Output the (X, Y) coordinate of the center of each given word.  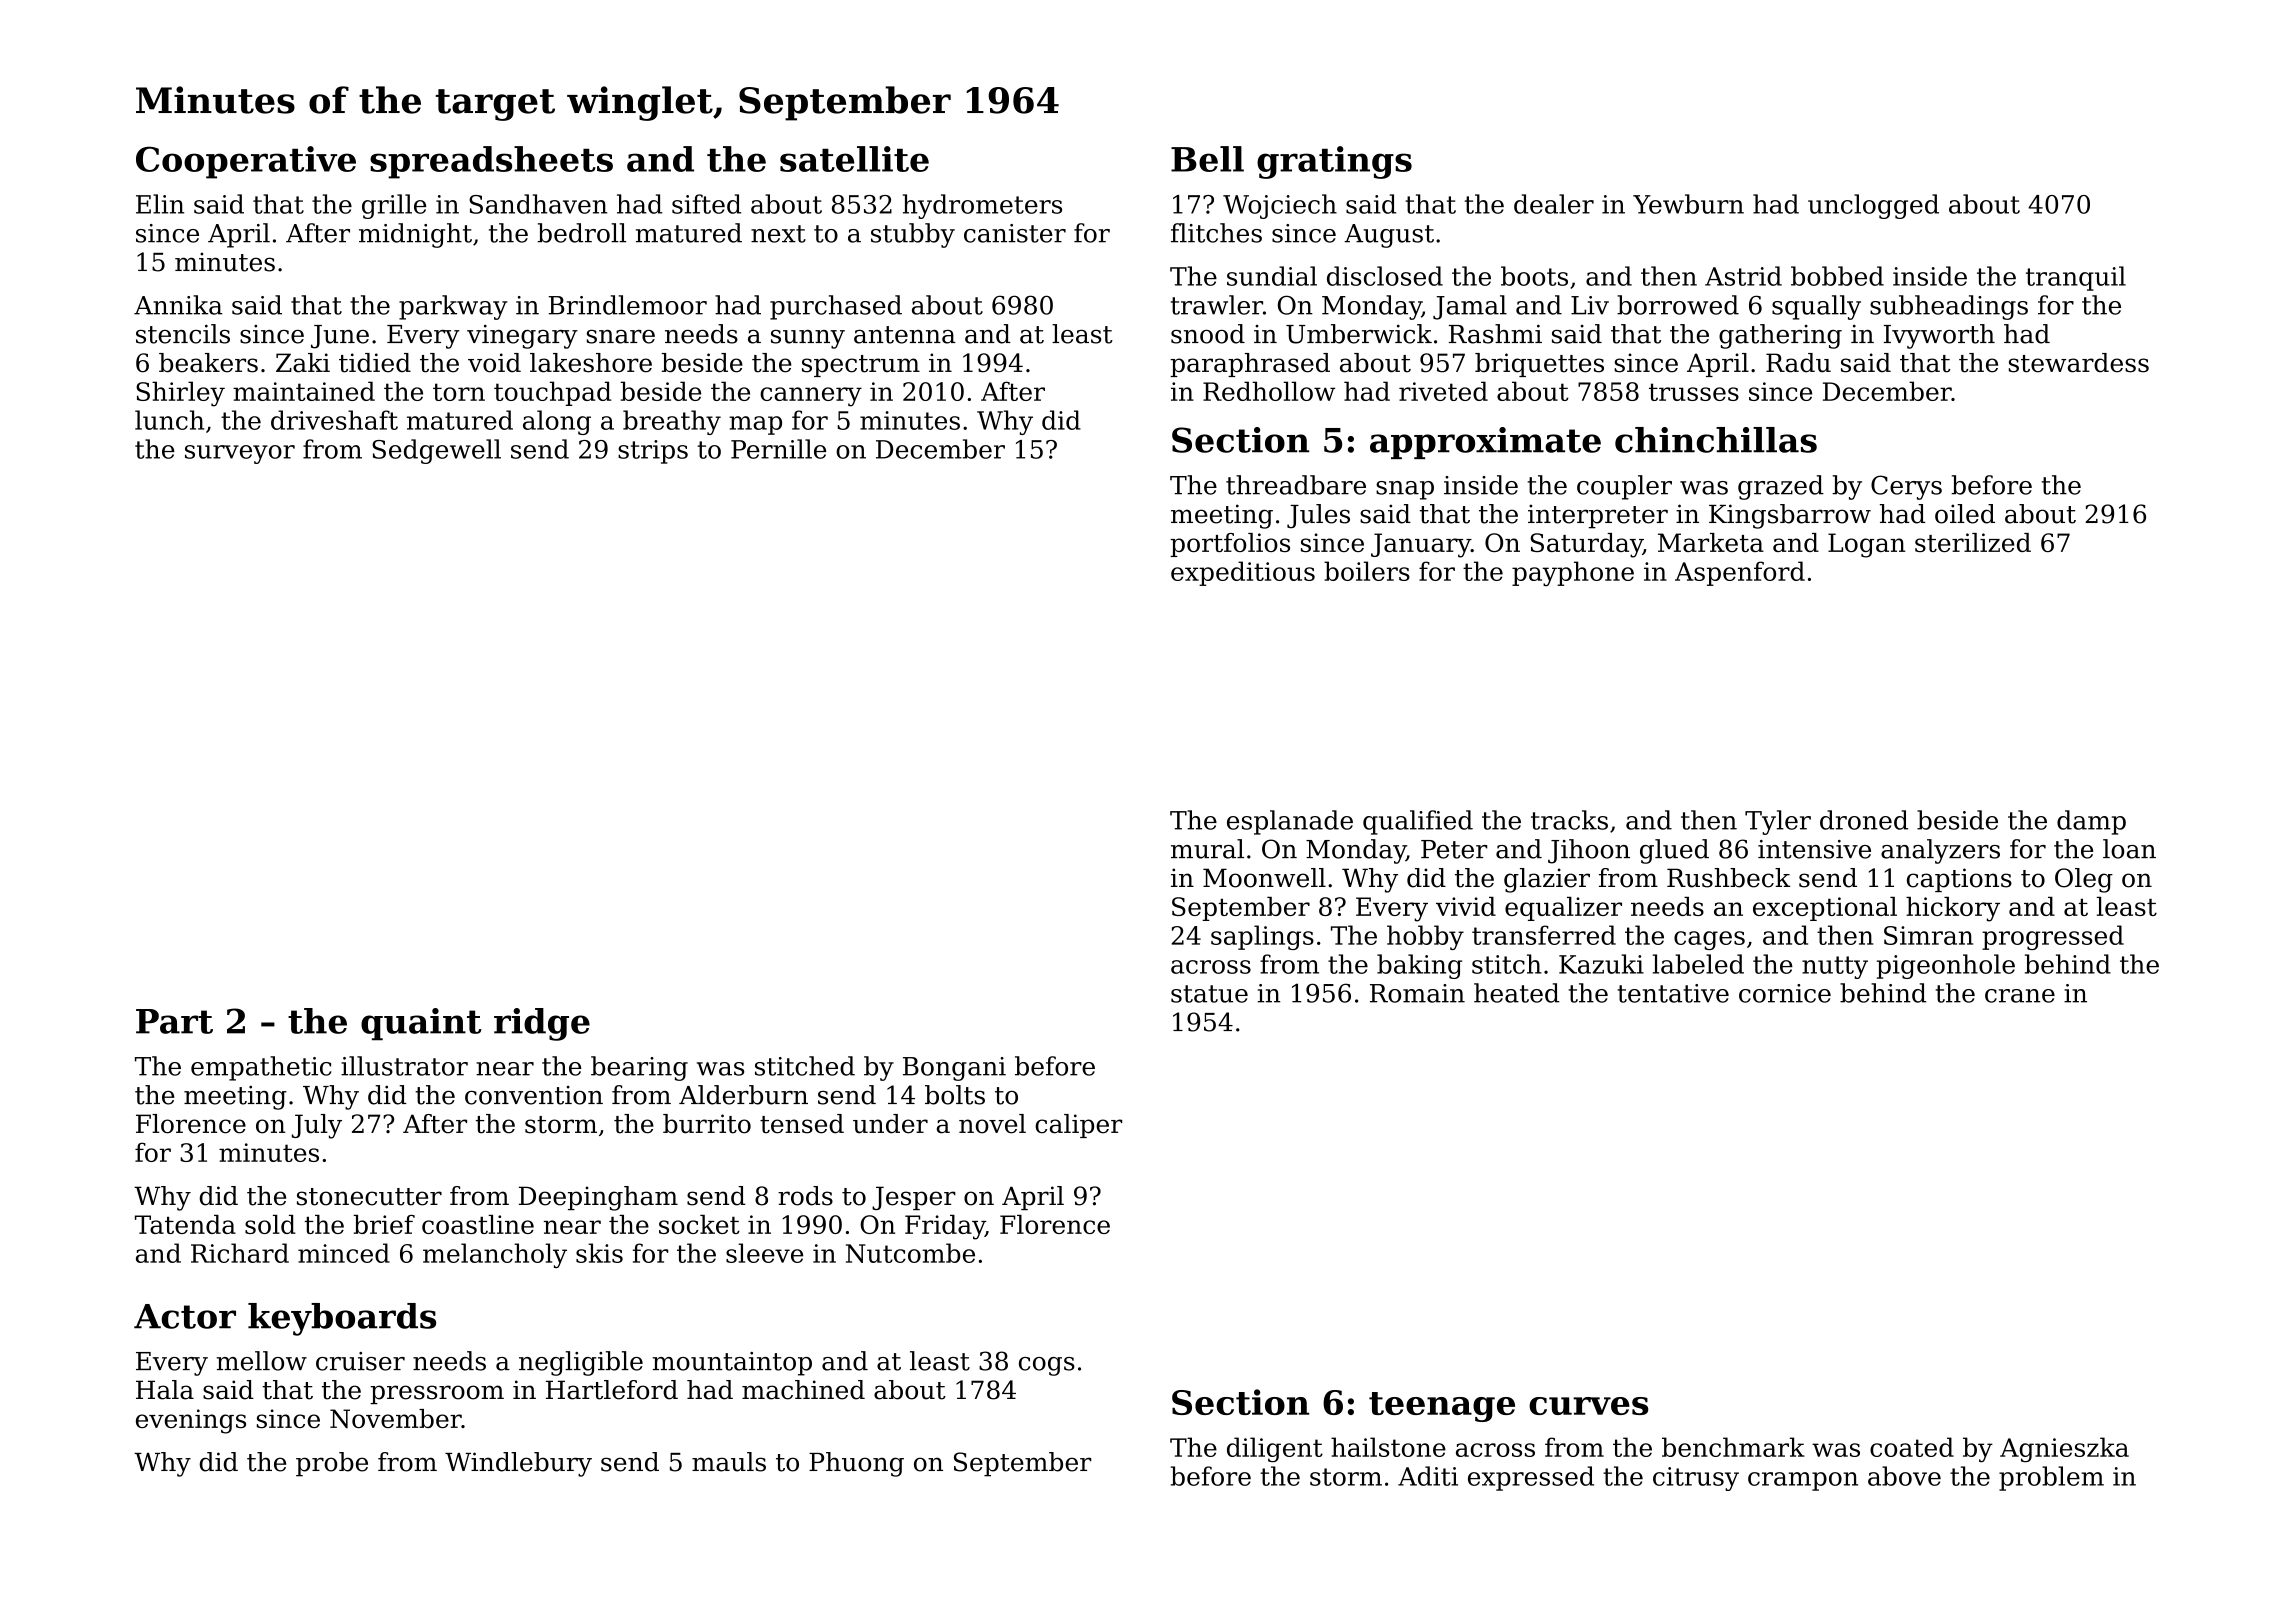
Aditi (1428, 1476)
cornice (1785, 993)
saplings (1262, 937)
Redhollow (1269, 391)
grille (394, 206)
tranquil (2076, 278)
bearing (639, 1068)
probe (332, 1464)
